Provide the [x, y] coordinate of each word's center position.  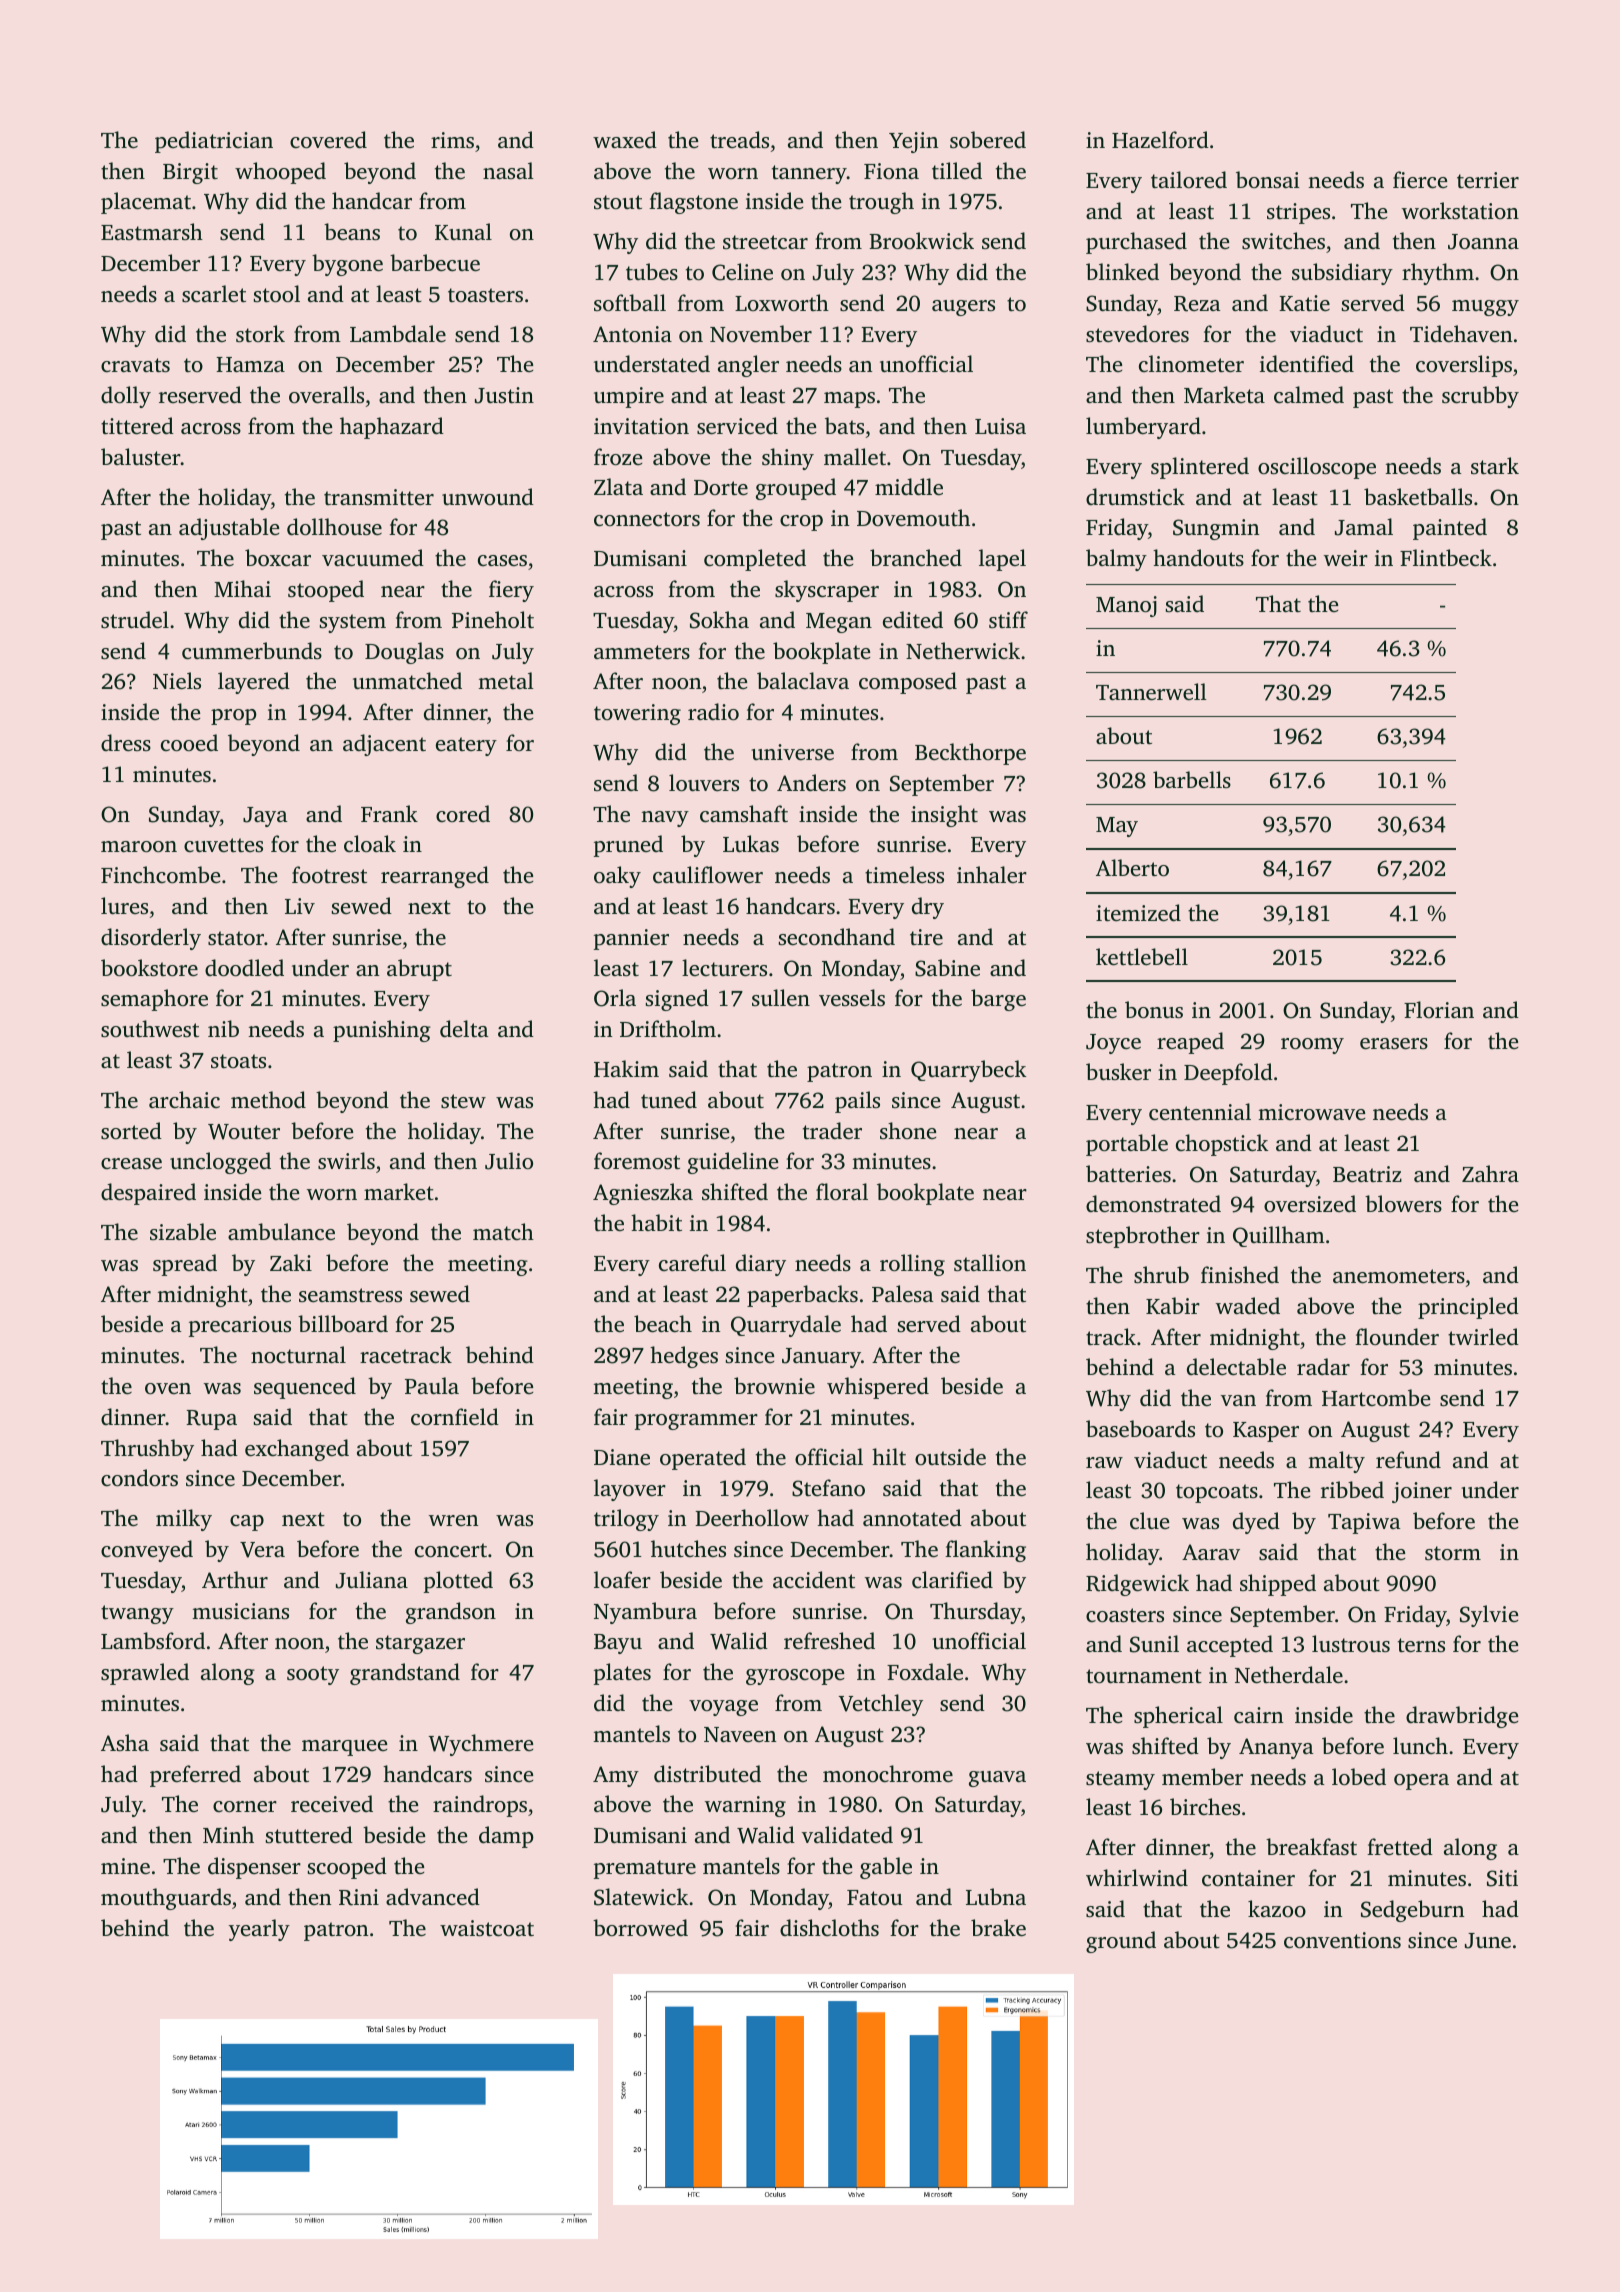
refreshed [829, 1640]
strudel [135, 619]
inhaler [992, 874]
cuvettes [223, 845]
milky [184, 1520]
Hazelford [1160, 139]
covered [328, 139]
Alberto [1132, 867]
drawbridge [1462, 1717]
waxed [625, 139]
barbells [1192, 779]
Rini [359, 1897]
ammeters [642, 652]
